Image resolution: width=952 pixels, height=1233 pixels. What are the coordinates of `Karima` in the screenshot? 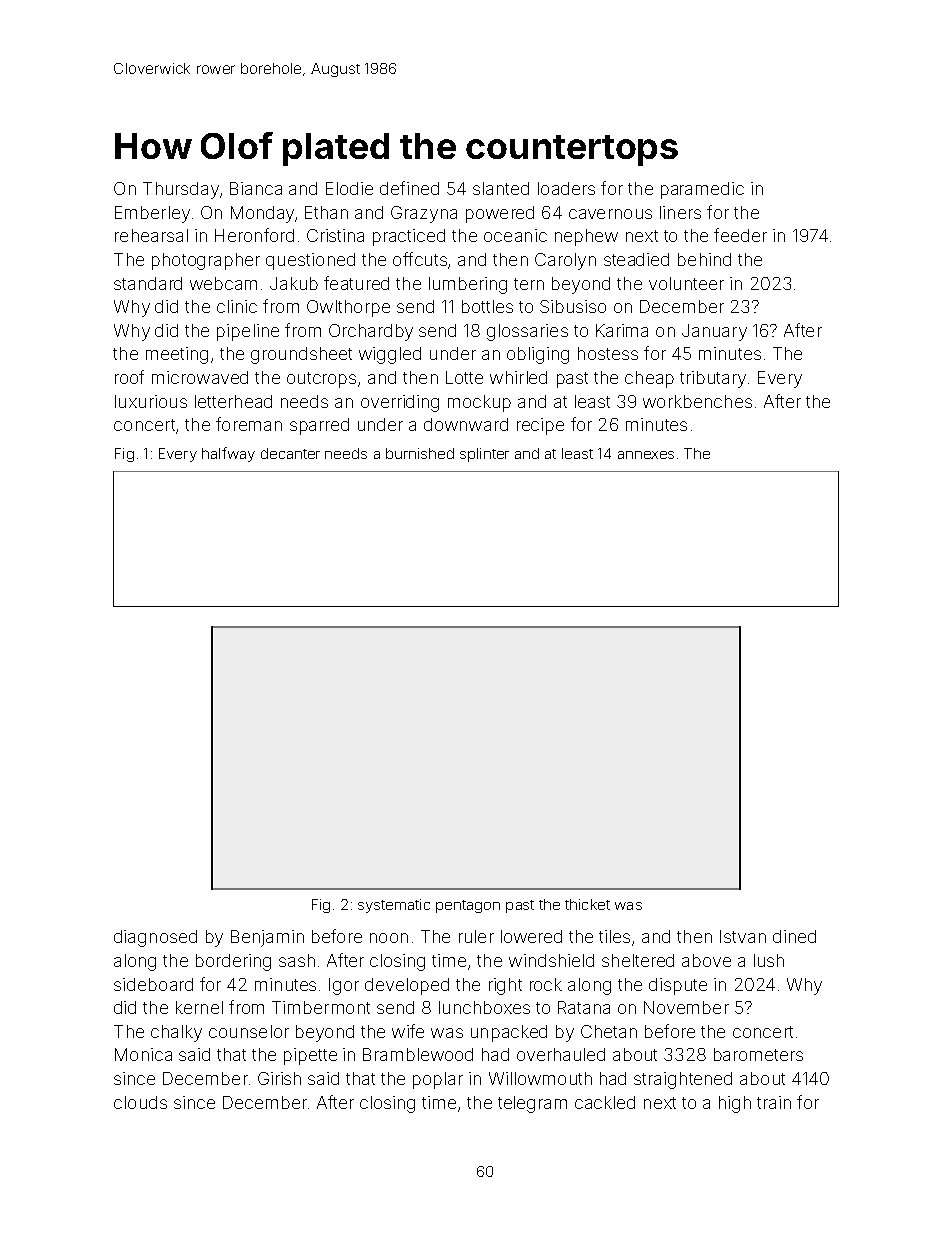 It's located at (622, 330).
